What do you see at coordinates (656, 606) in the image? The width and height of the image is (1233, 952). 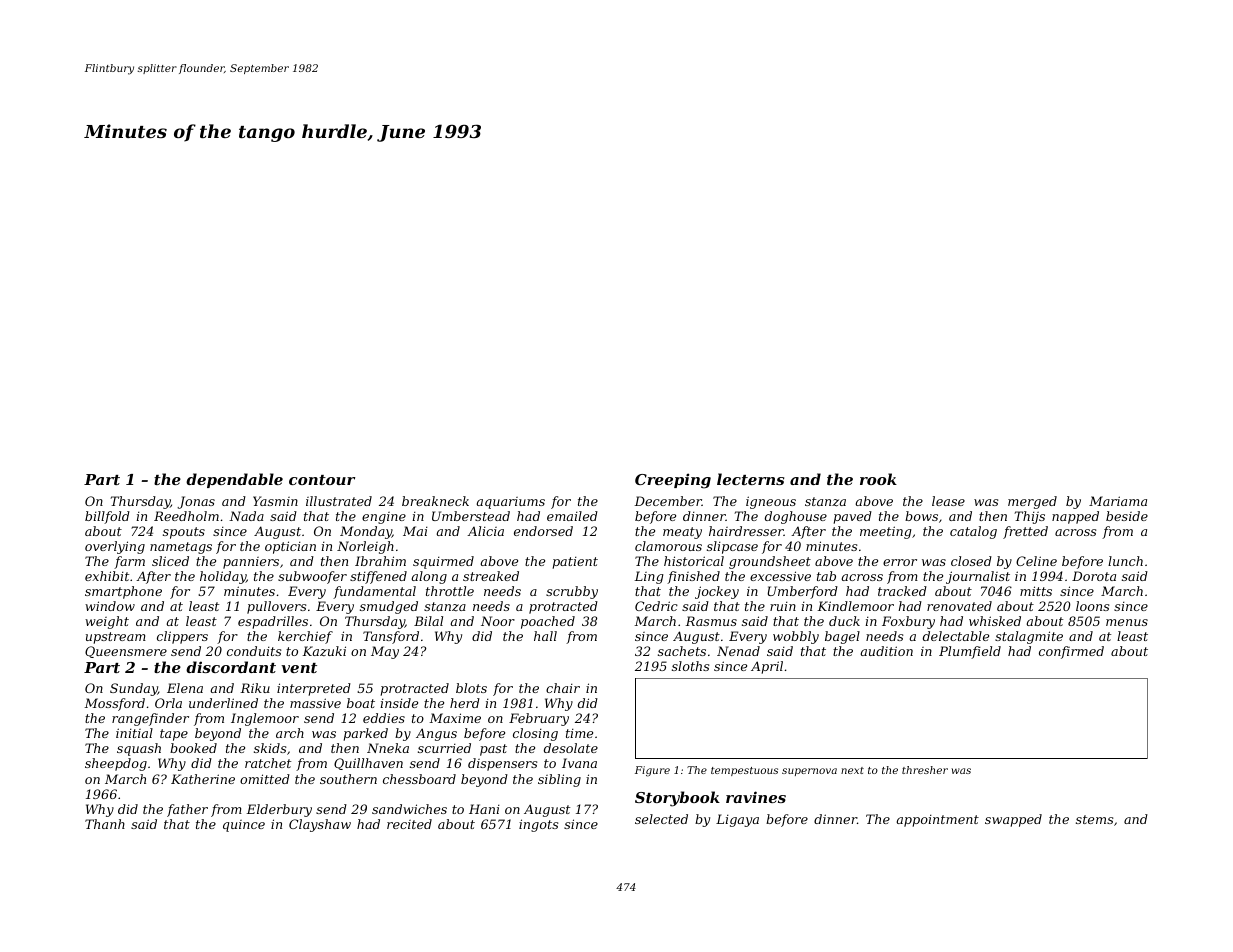 I see `Cedric` at bounding box center [656, 606].
